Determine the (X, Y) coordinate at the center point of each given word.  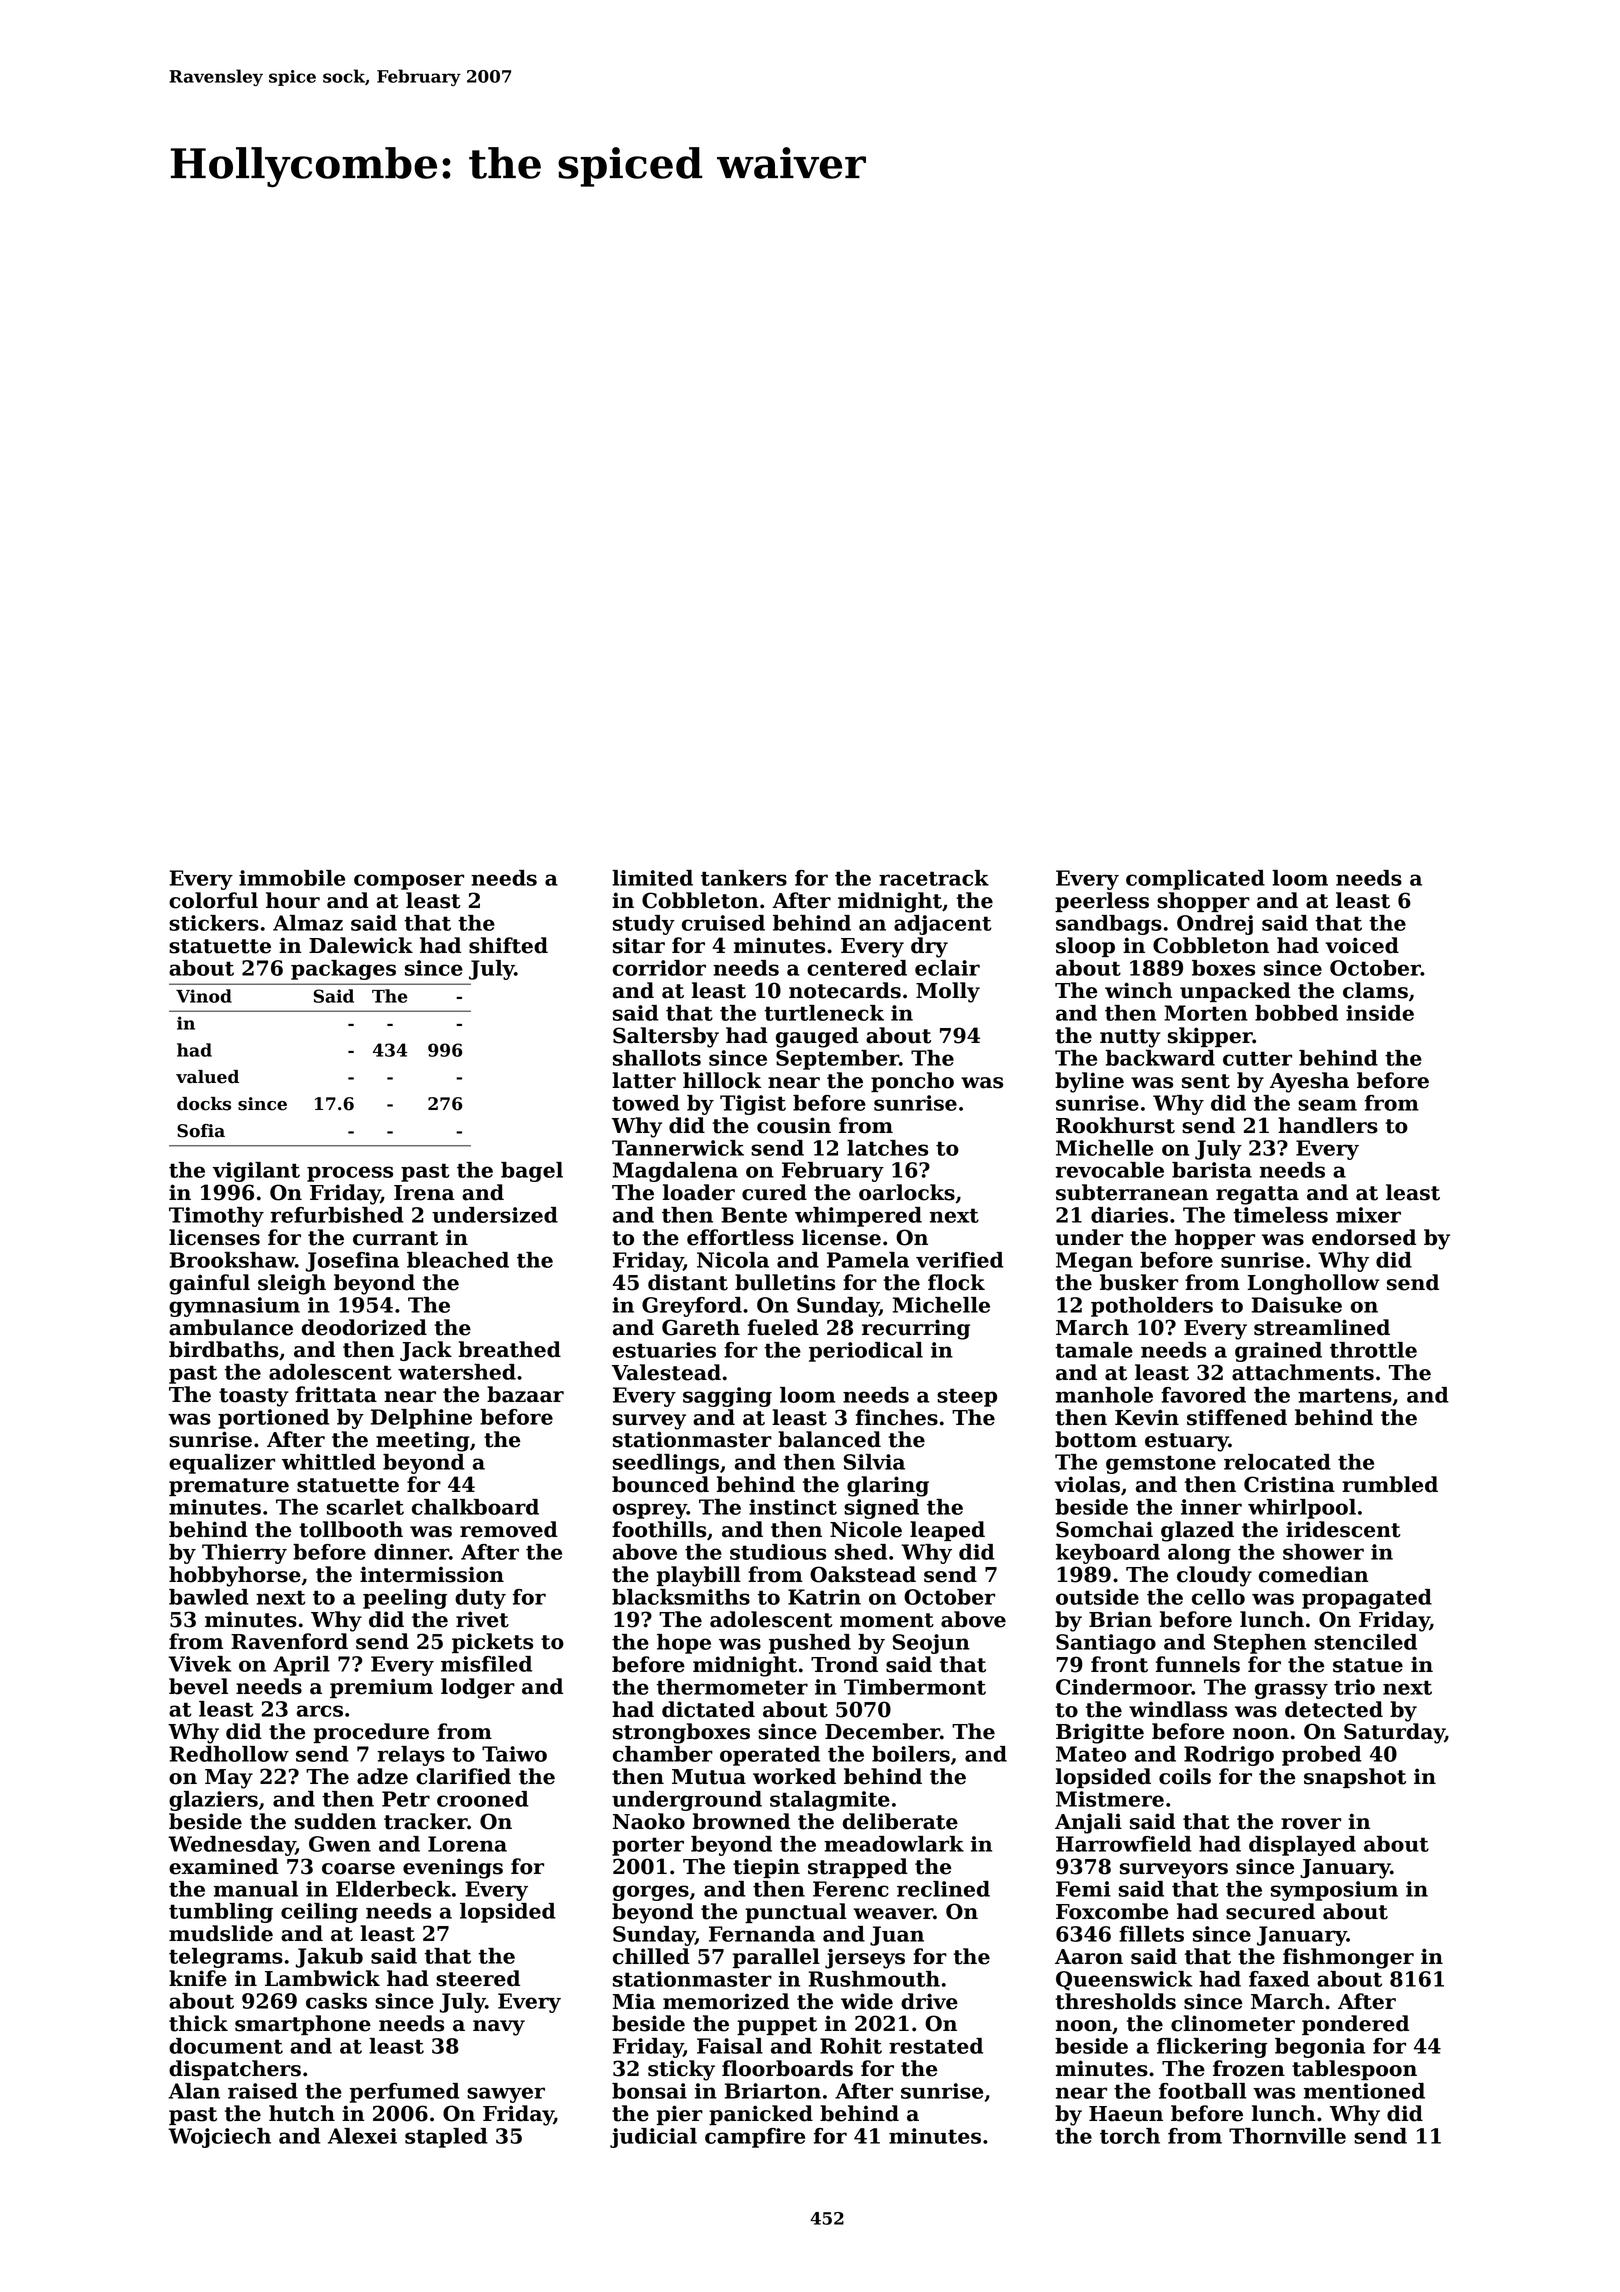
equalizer (222, 1464)
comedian (1313, 1574)
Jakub (329, 1958)
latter (644, 1080)
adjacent (943, 925)
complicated (1195, 880)
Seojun (931, 1644)
